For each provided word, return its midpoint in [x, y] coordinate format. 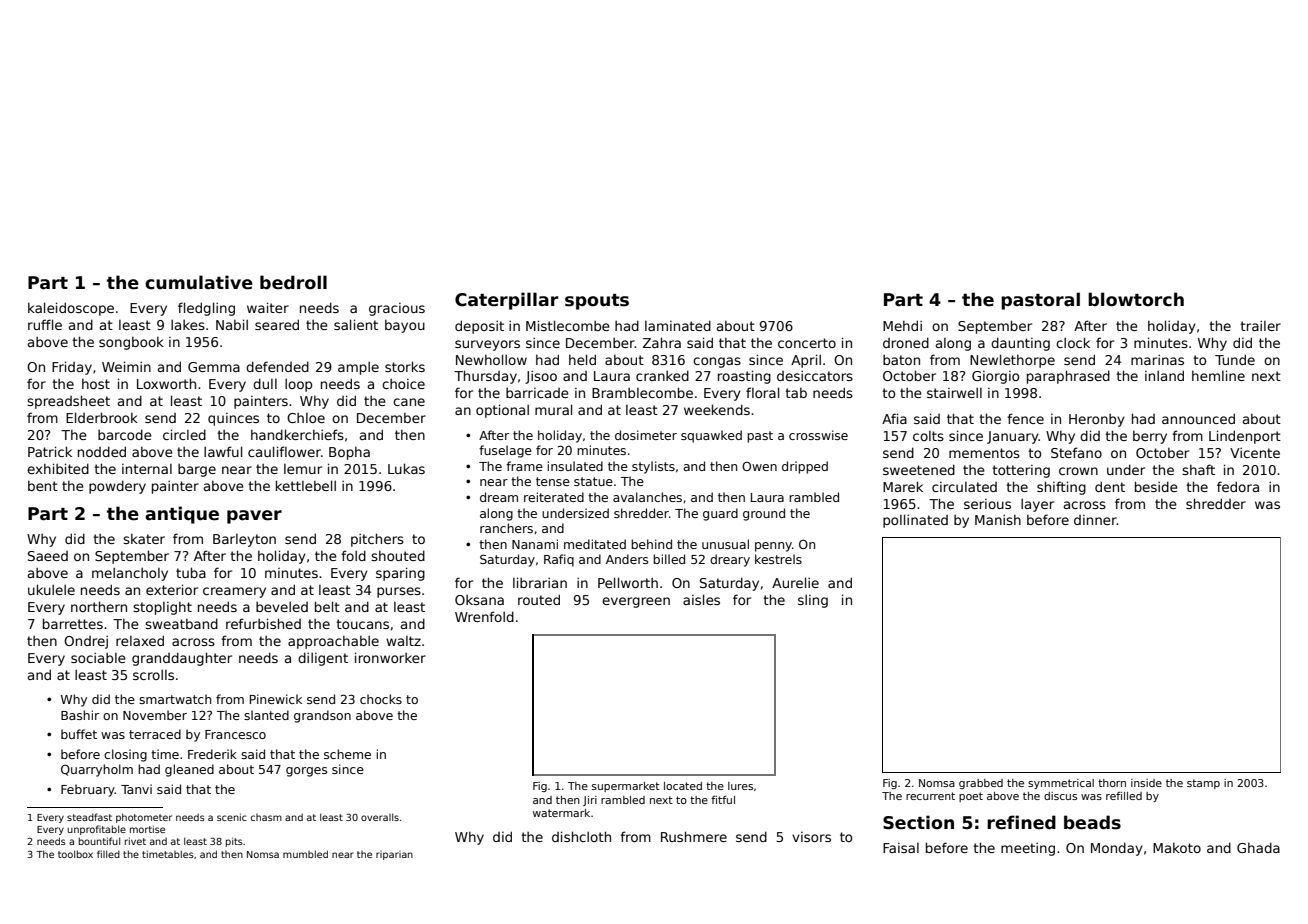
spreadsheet [68, 402]
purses [399, 592]
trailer [1260, 325]
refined [1021, 822]
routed [539, 599]
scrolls [153, 674]
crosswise [818, 435]
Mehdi [902, 325]
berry [1150, 437]
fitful [723, 800]
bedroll [293, 282]
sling [813, 601]
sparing [400, 574]
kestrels [778, 559]
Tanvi [136, 789]
